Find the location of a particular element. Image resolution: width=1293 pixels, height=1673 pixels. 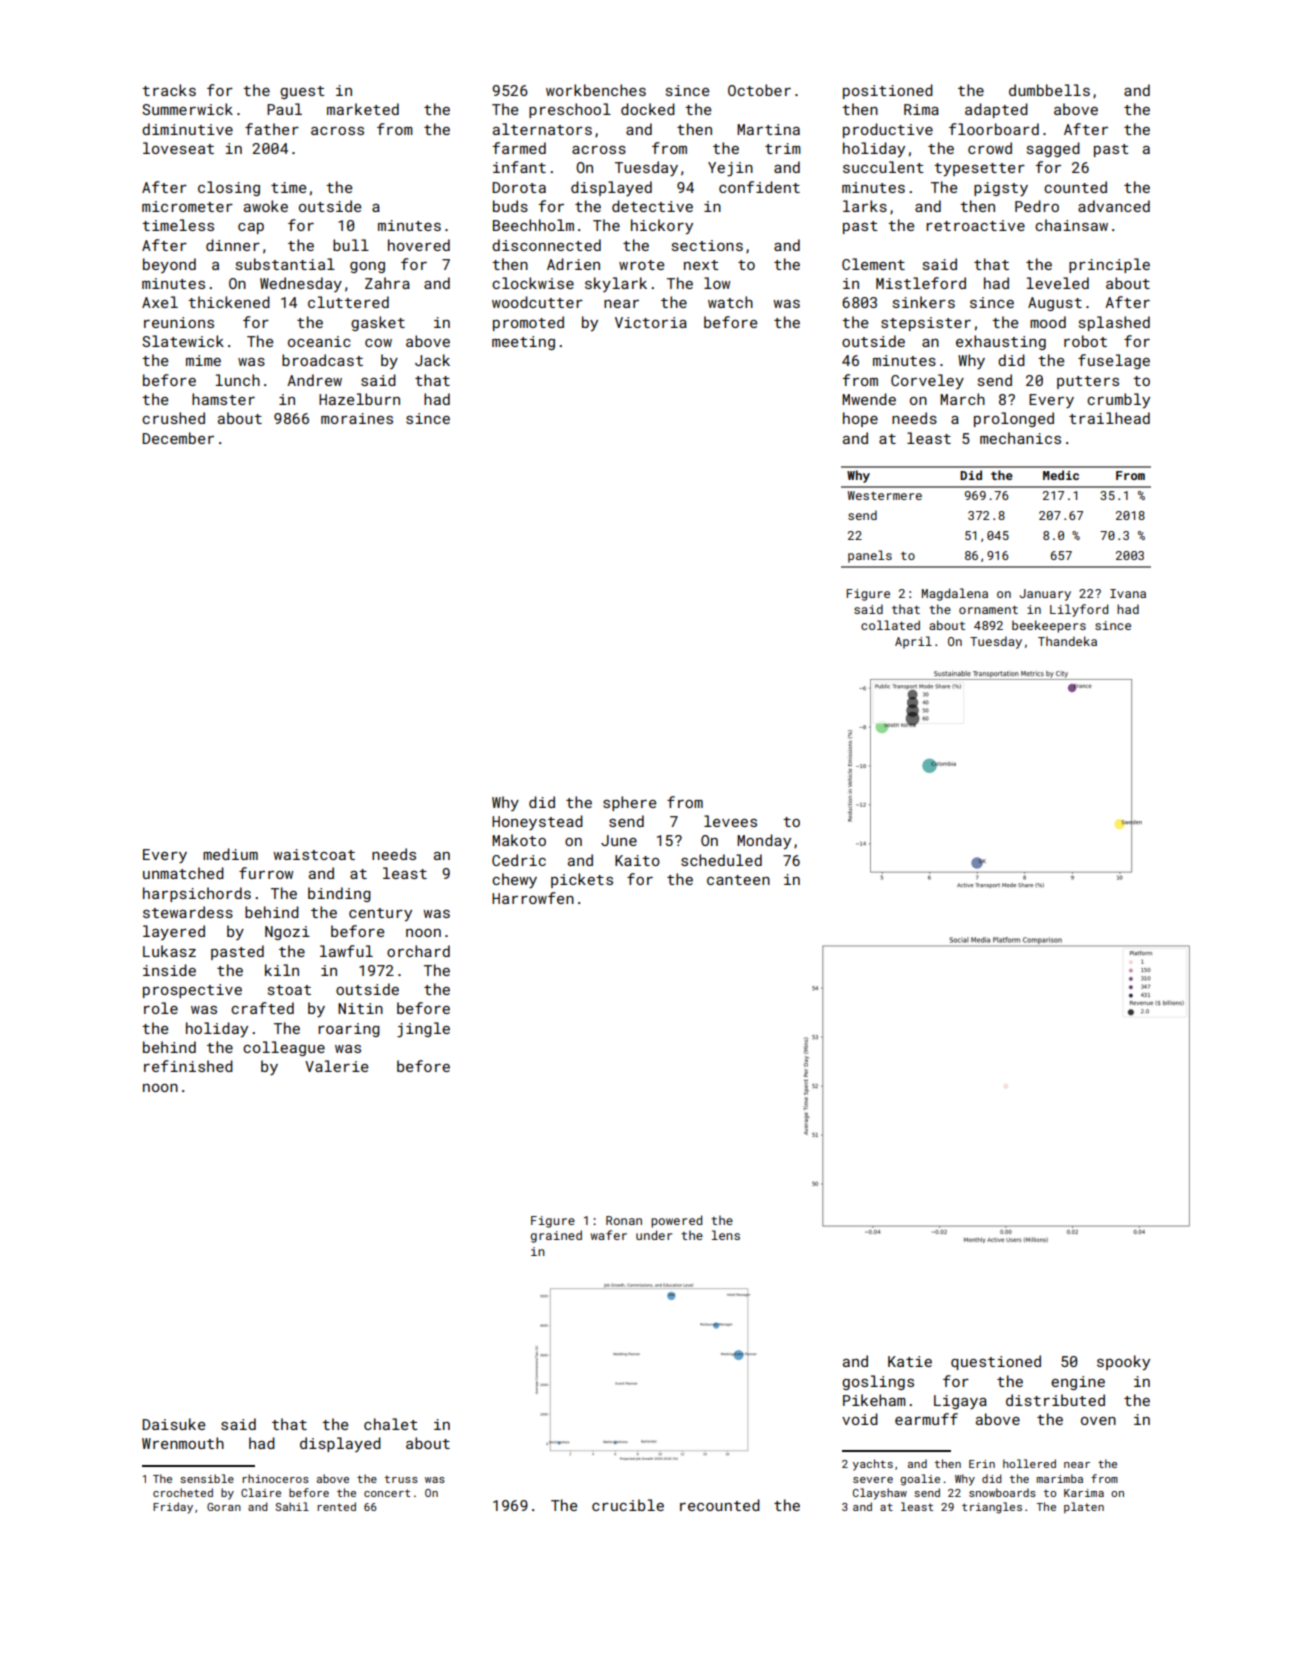

docked is located at coordinates (648, 109).
